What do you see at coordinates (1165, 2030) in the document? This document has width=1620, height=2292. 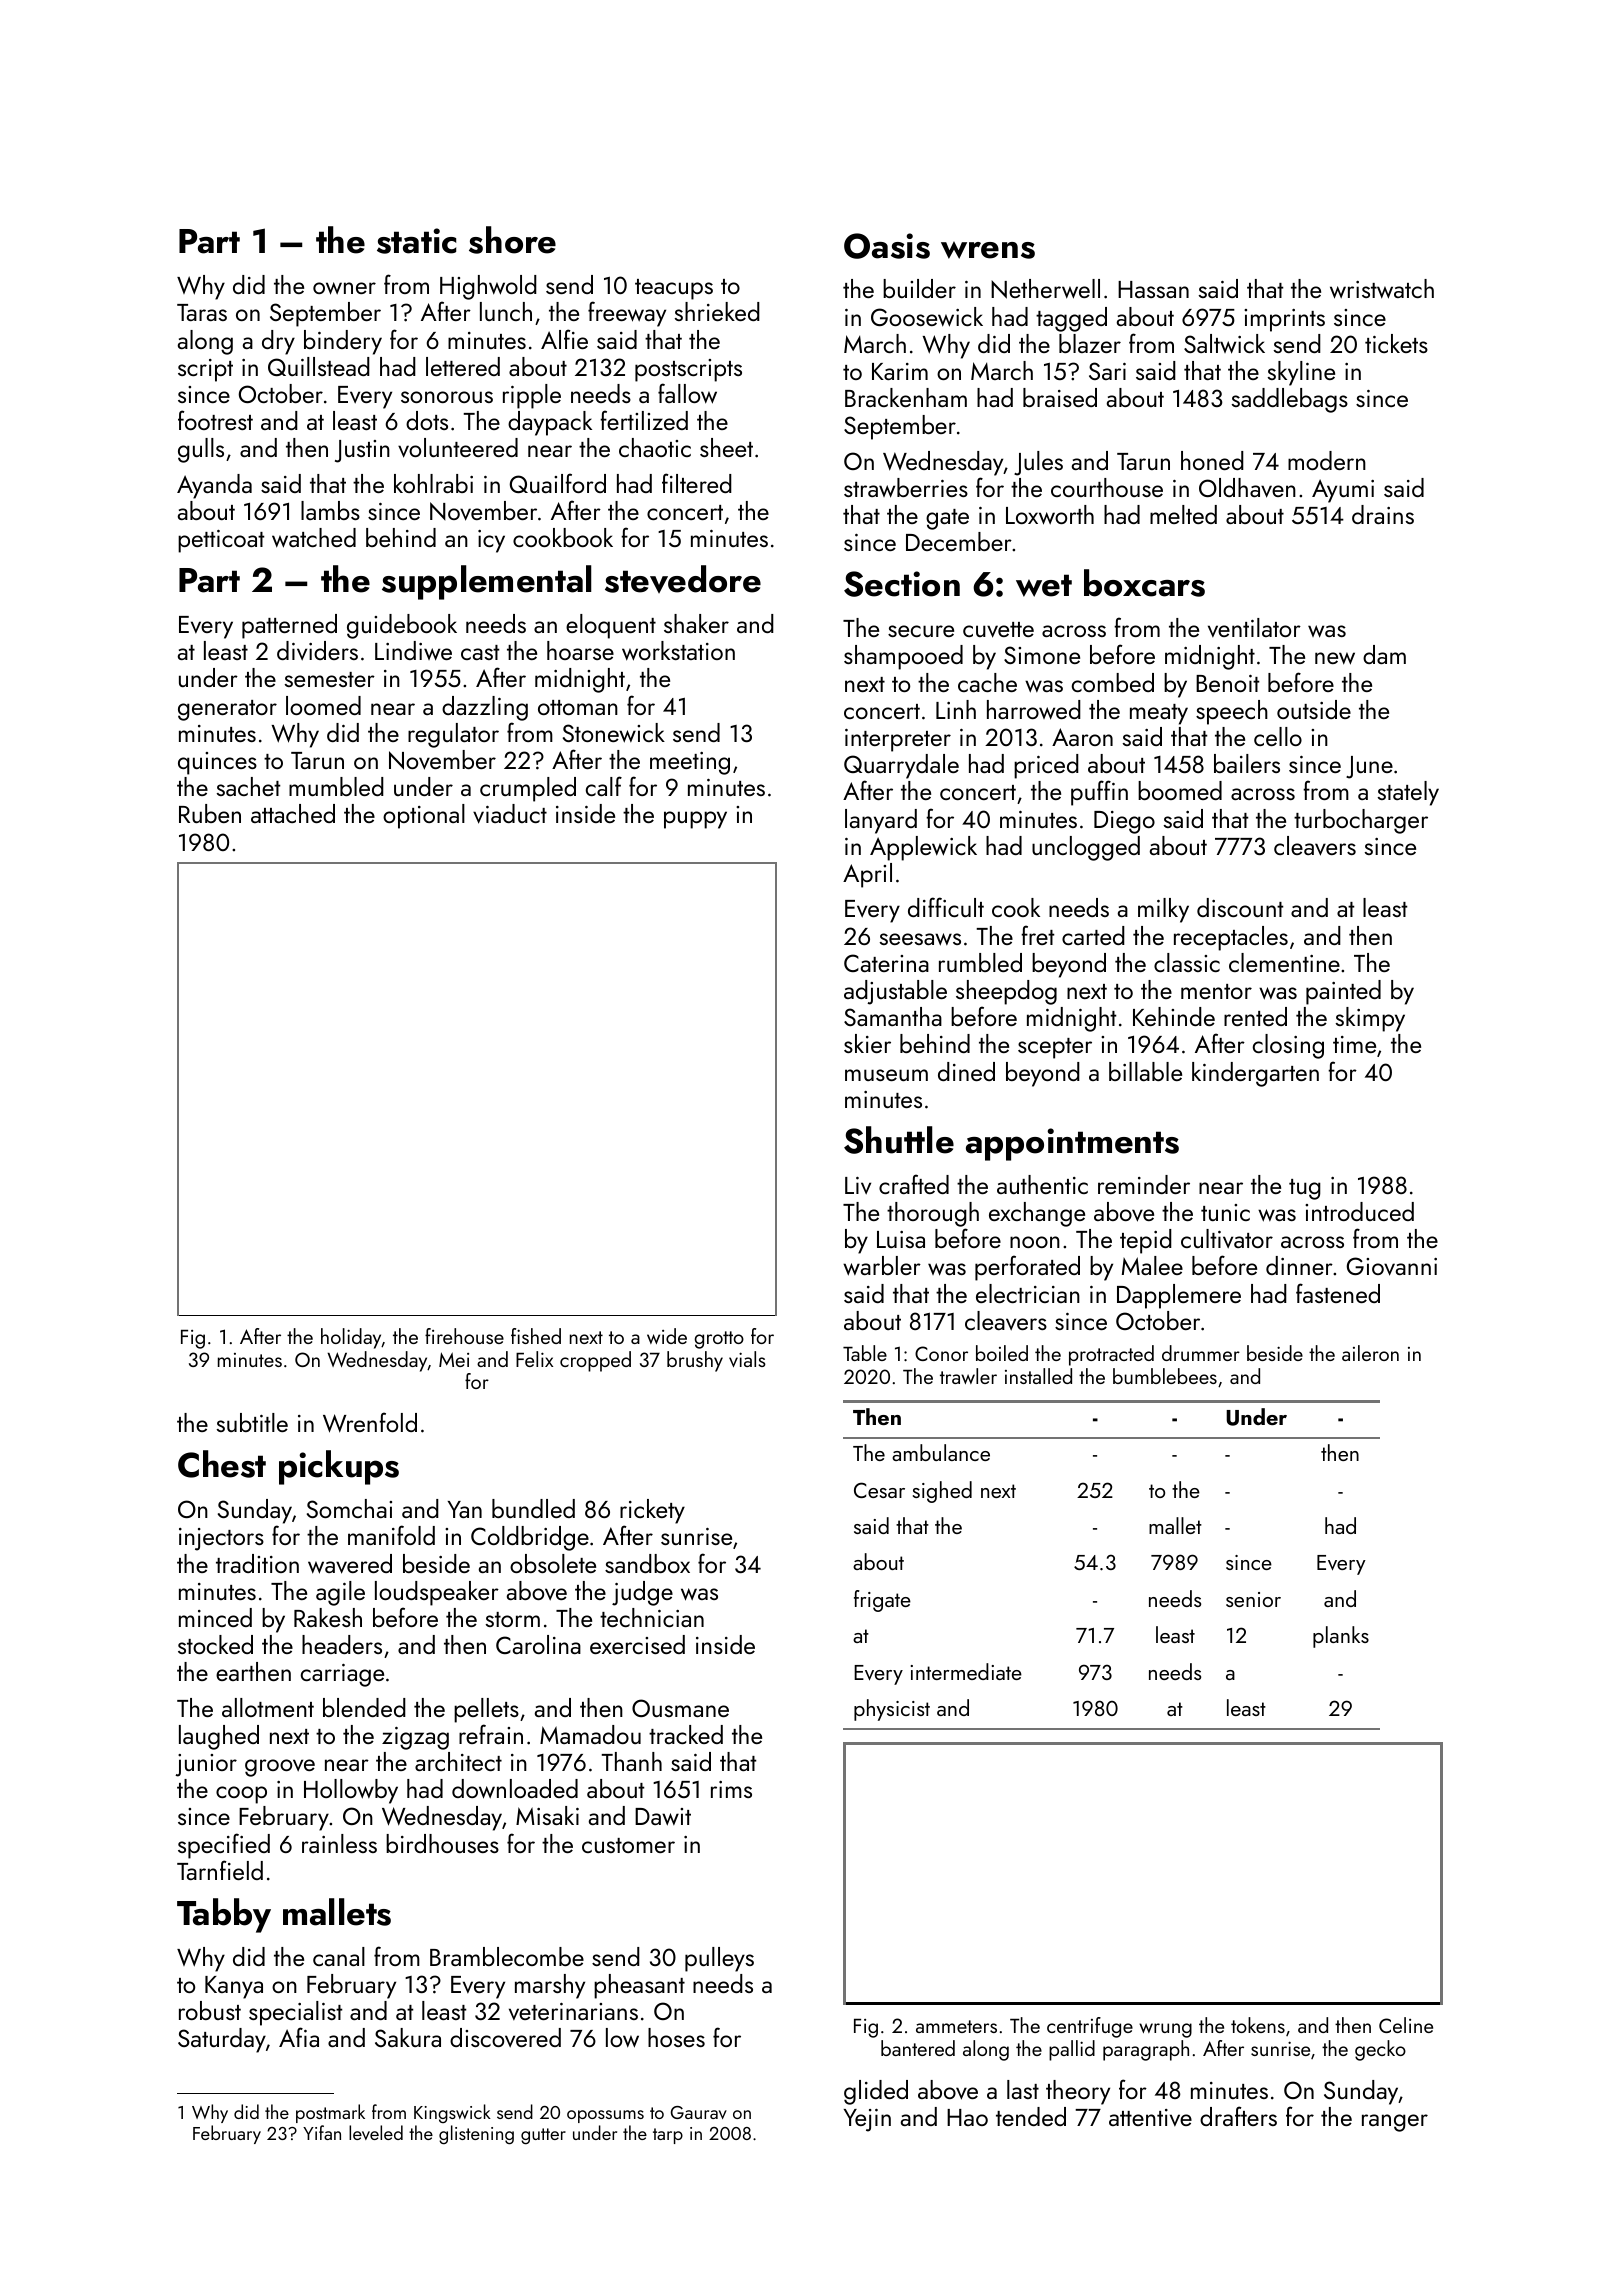 I see `wrung` at bounding box center [1165, 2030].
